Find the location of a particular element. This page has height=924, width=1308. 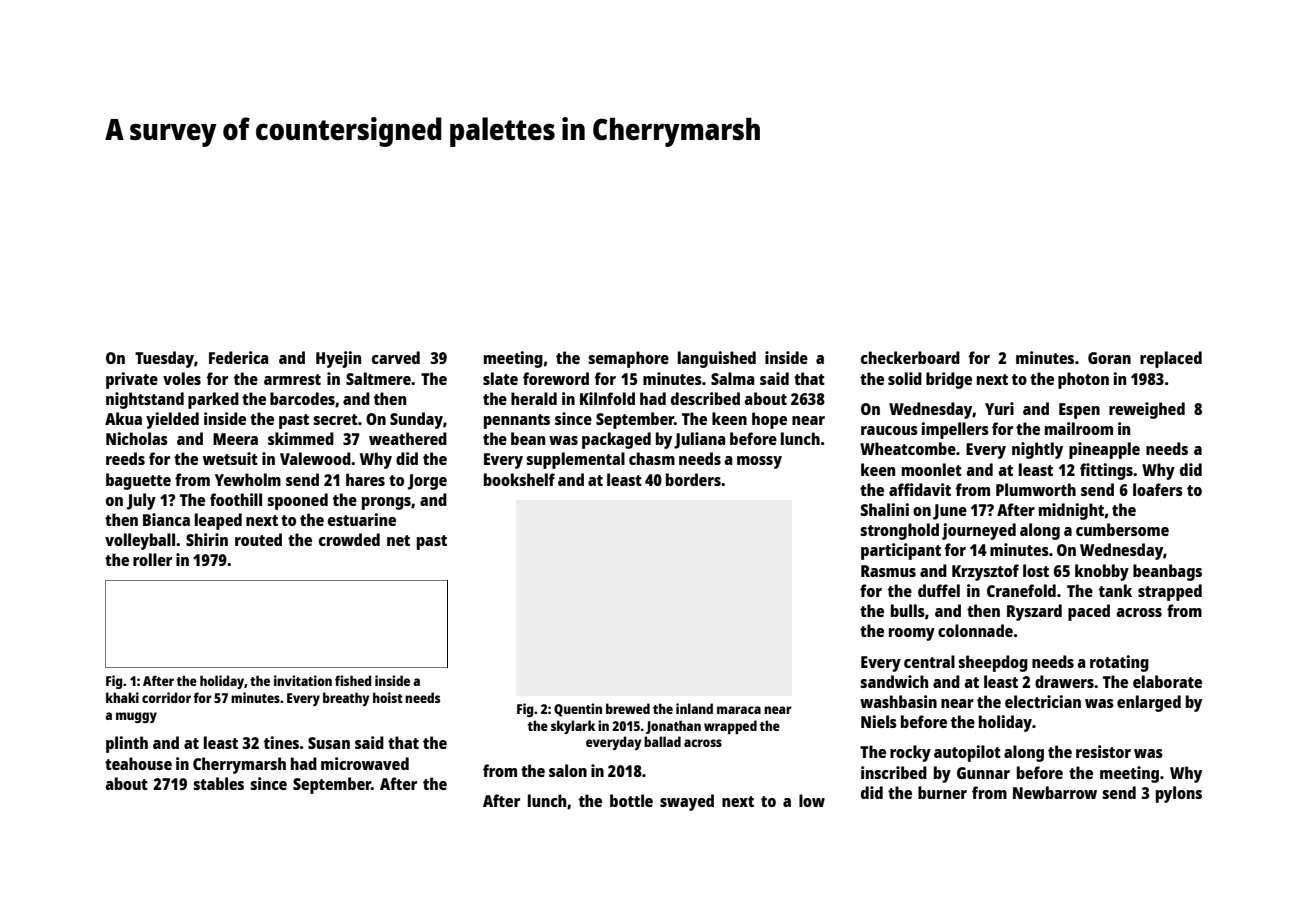

mailroom is located at coordinates (1079, 428).
